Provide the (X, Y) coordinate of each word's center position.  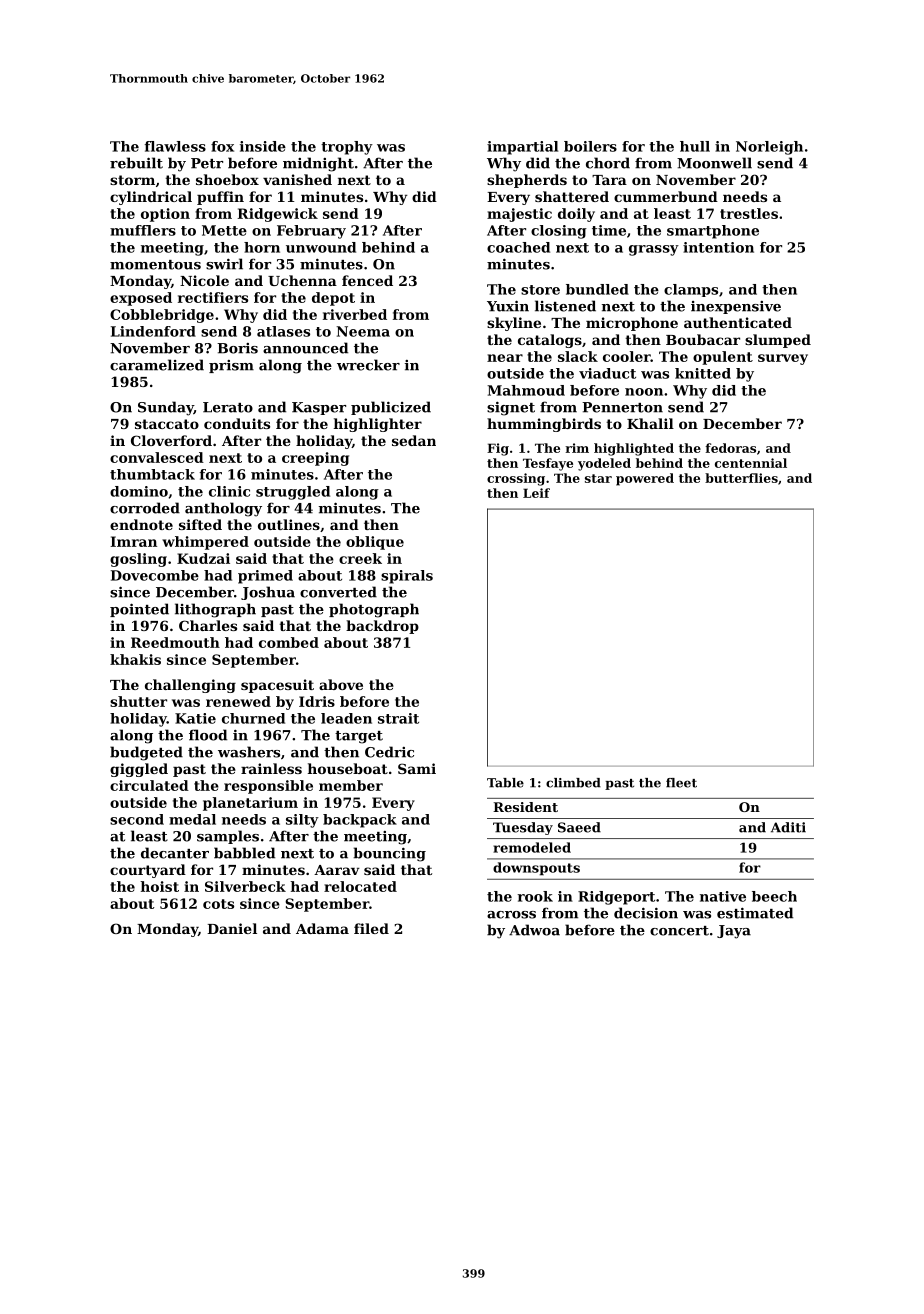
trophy (347, 148)
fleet (681, 783)
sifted (200, 524)
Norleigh (769, 148)
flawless (175, 146)
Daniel (232, 928)
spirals (407, 577)
